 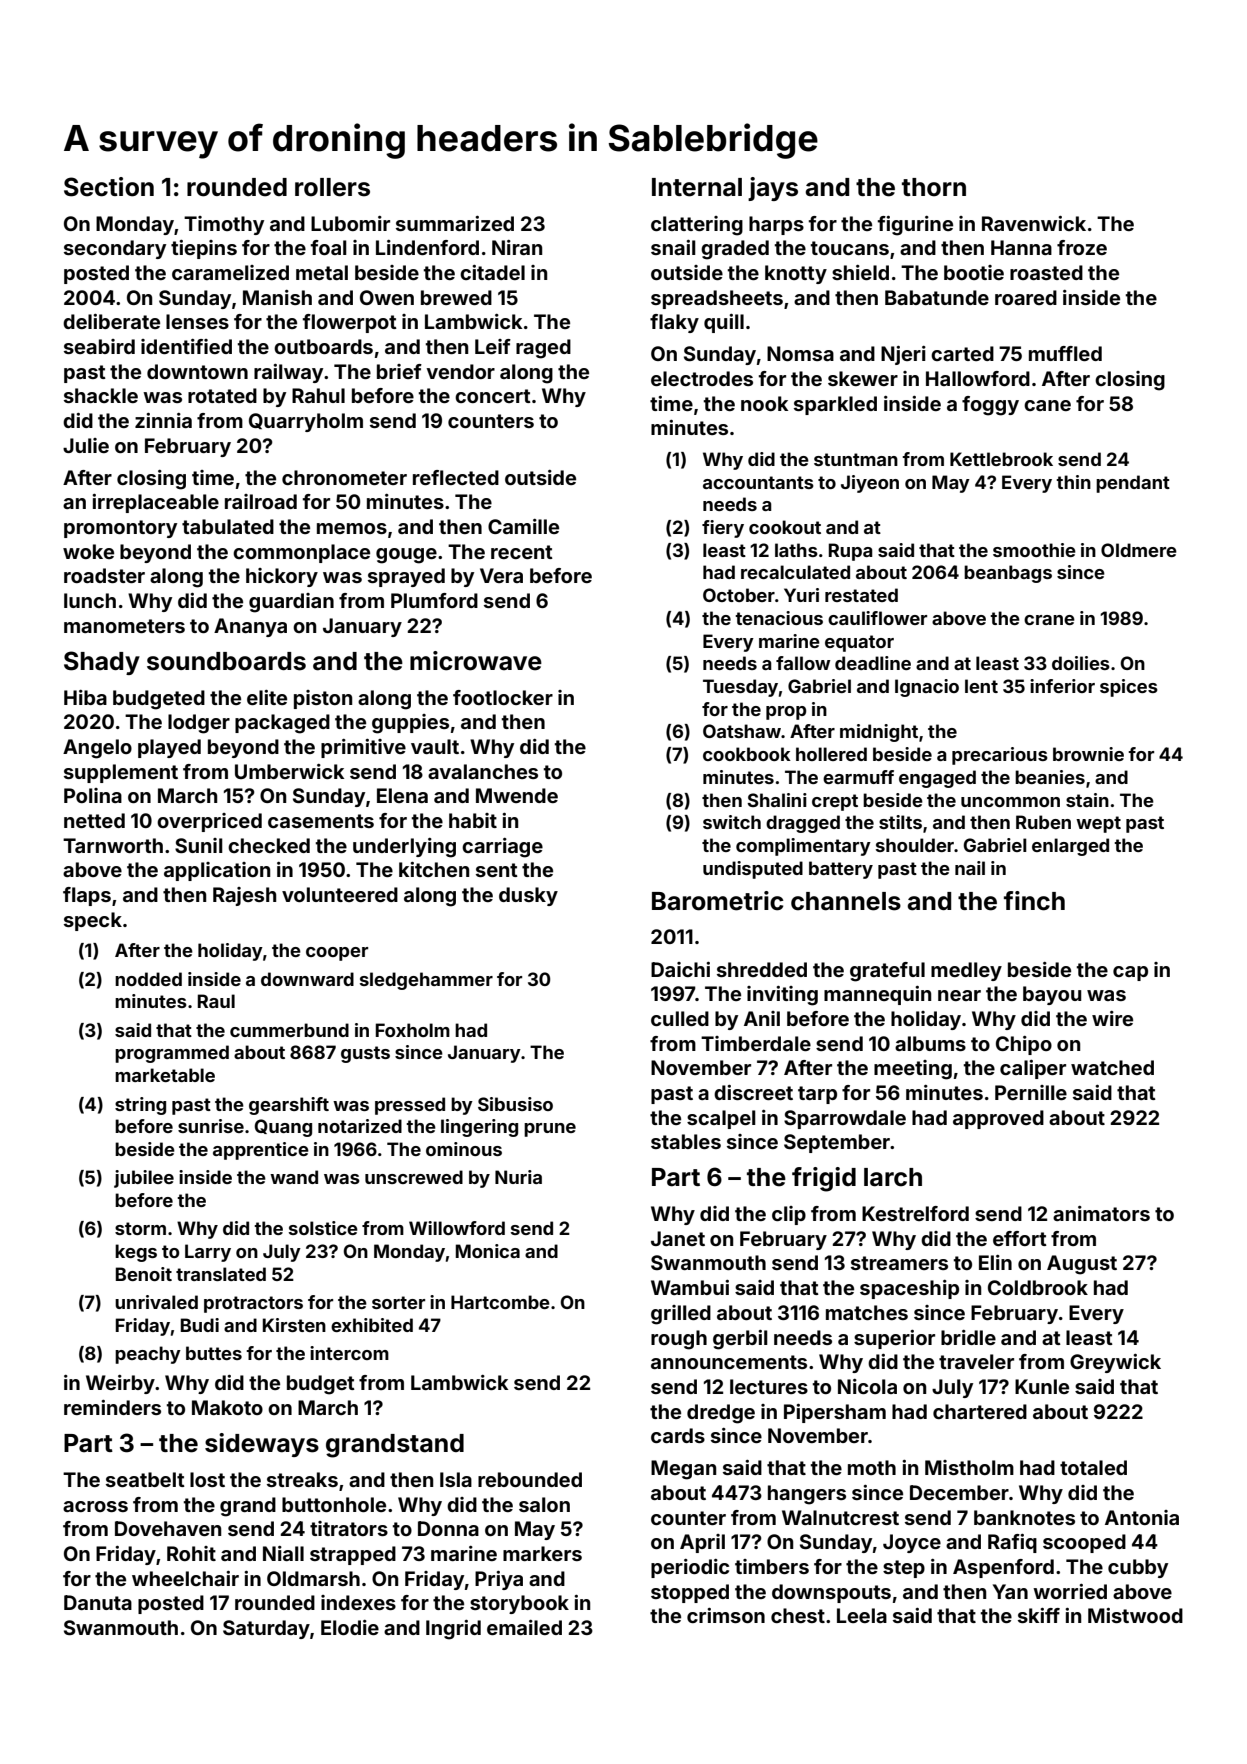 I want to click on Greywick, so click(x=1115, y=1363).
